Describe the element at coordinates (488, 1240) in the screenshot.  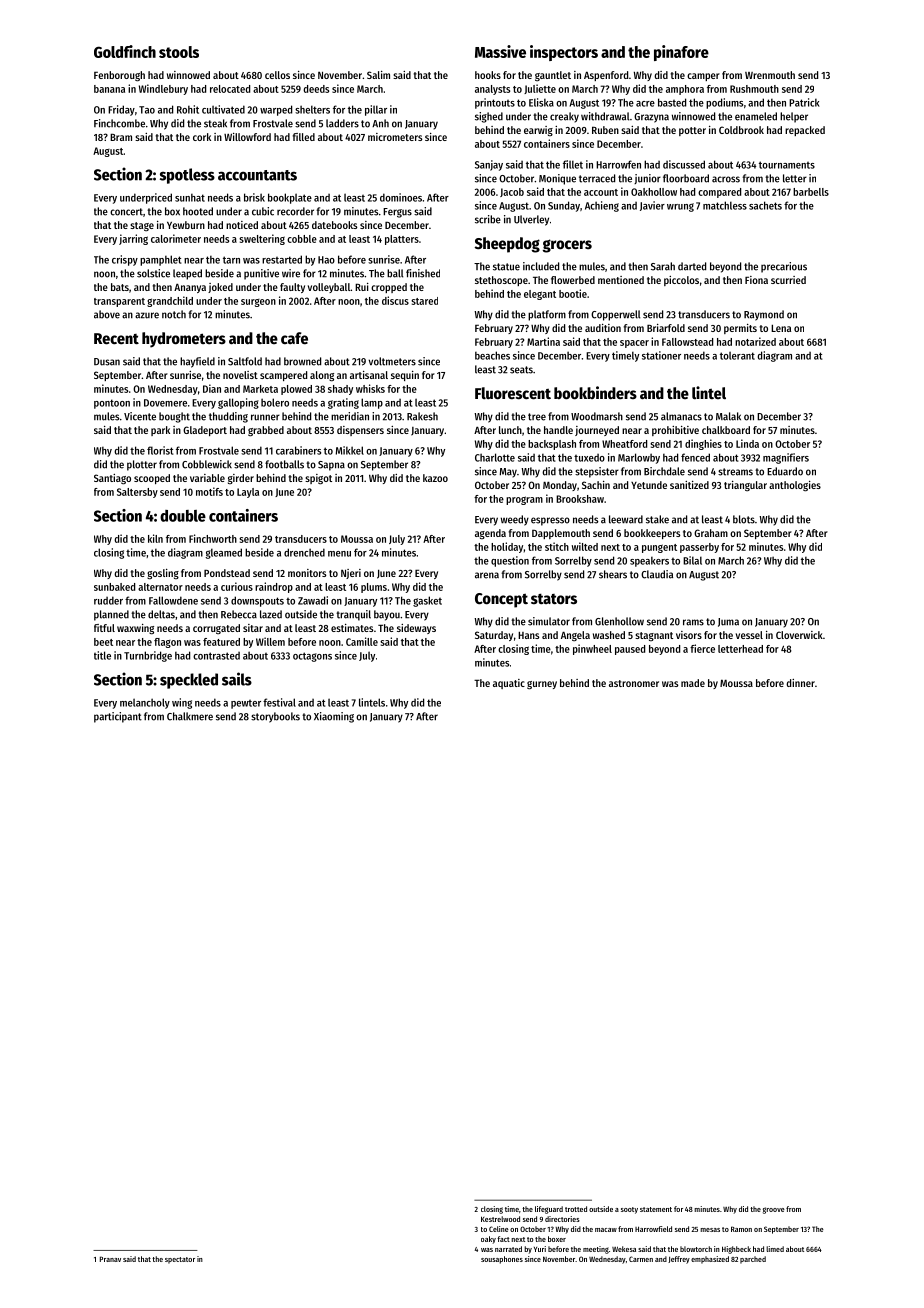
I see `oaky` at that location.
